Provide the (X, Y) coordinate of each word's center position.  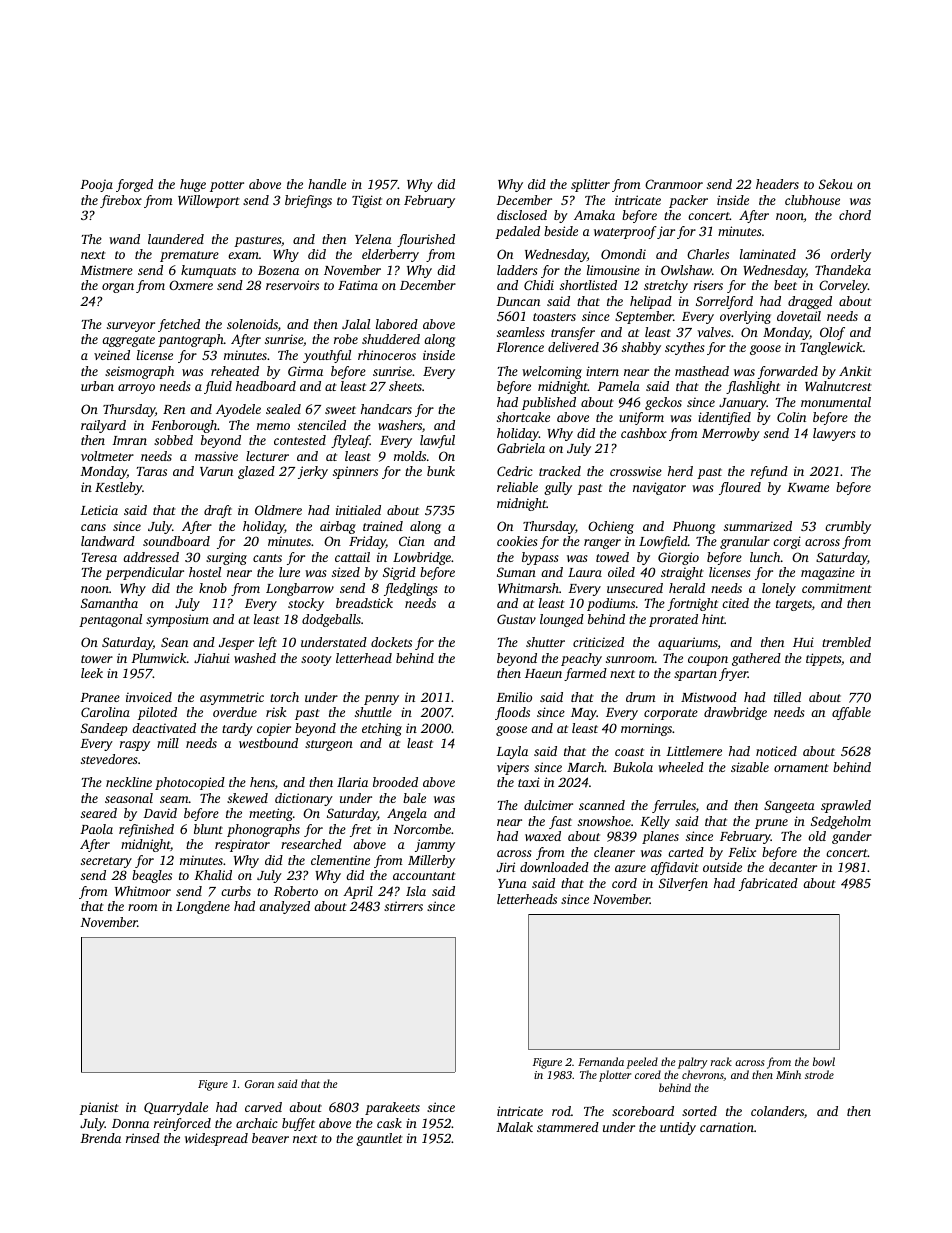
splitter (590, 185)
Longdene (203, 907)
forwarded (788, 372)
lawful (437, 441)
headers (777, 184)
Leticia (99, 510)
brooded (395, 782)
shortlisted (588, 285)
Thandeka (843, 270)
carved (263, 1107)
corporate (671, 714)
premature (189, 256)
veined (112, 355)
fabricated (768, 884)
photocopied (190, 783)
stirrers (403, 906)
